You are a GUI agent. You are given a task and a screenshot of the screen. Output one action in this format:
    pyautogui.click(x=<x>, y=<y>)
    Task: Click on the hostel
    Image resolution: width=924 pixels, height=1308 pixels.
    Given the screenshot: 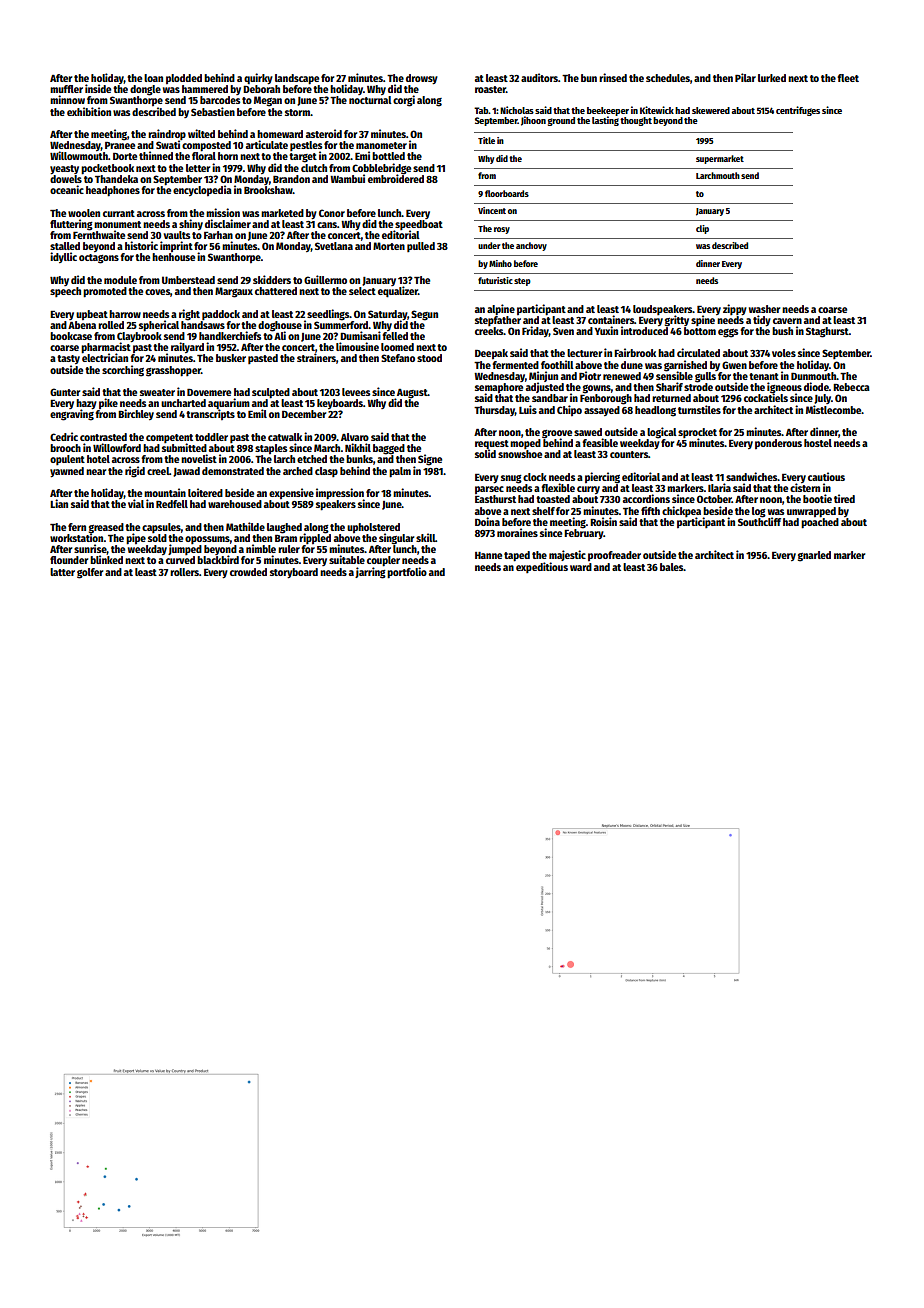 What is the action you would take?
    pyautogui.click(x=818, y=443)
